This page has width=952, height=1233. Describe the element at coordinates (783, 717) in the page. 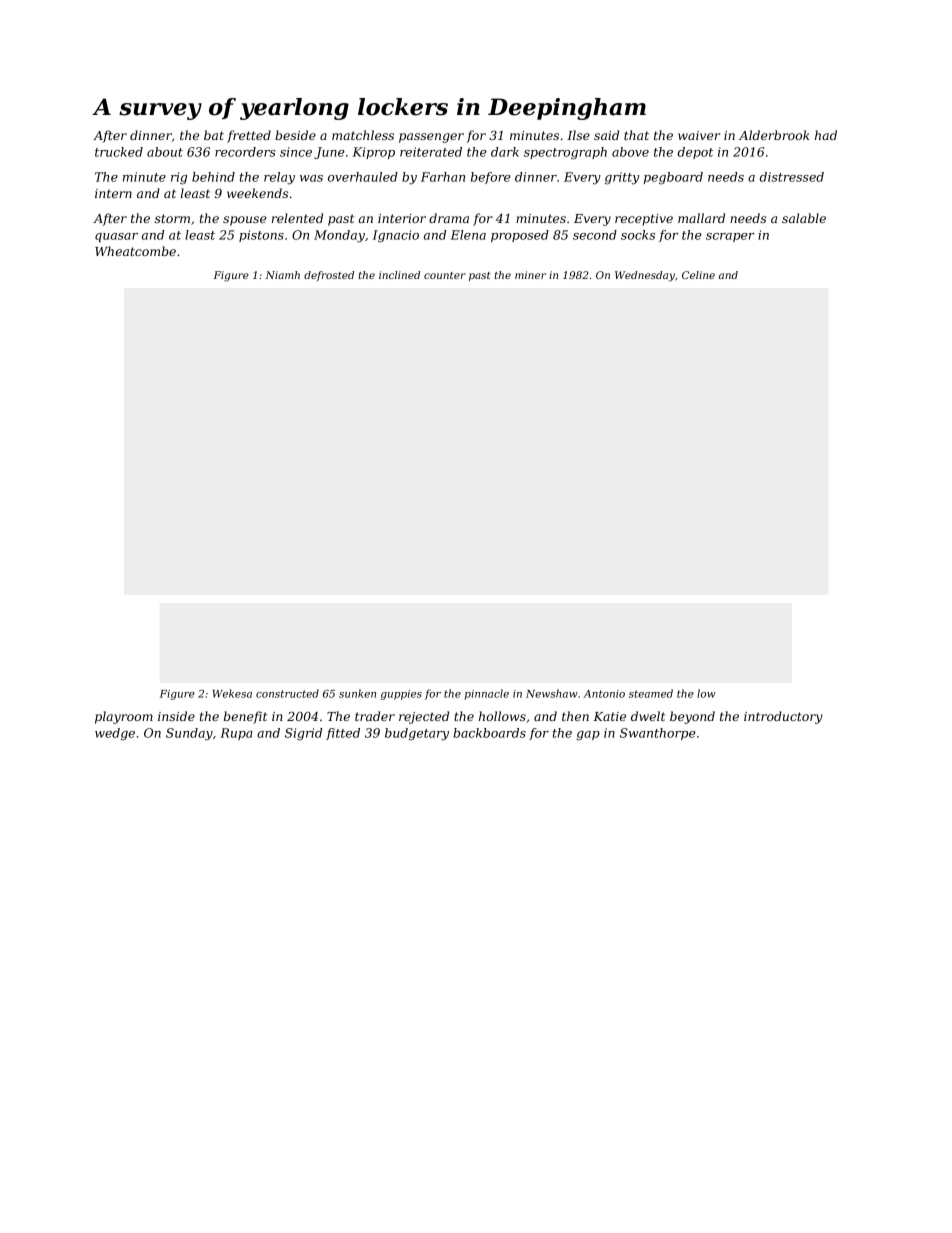

I see `introductory` at that location.
